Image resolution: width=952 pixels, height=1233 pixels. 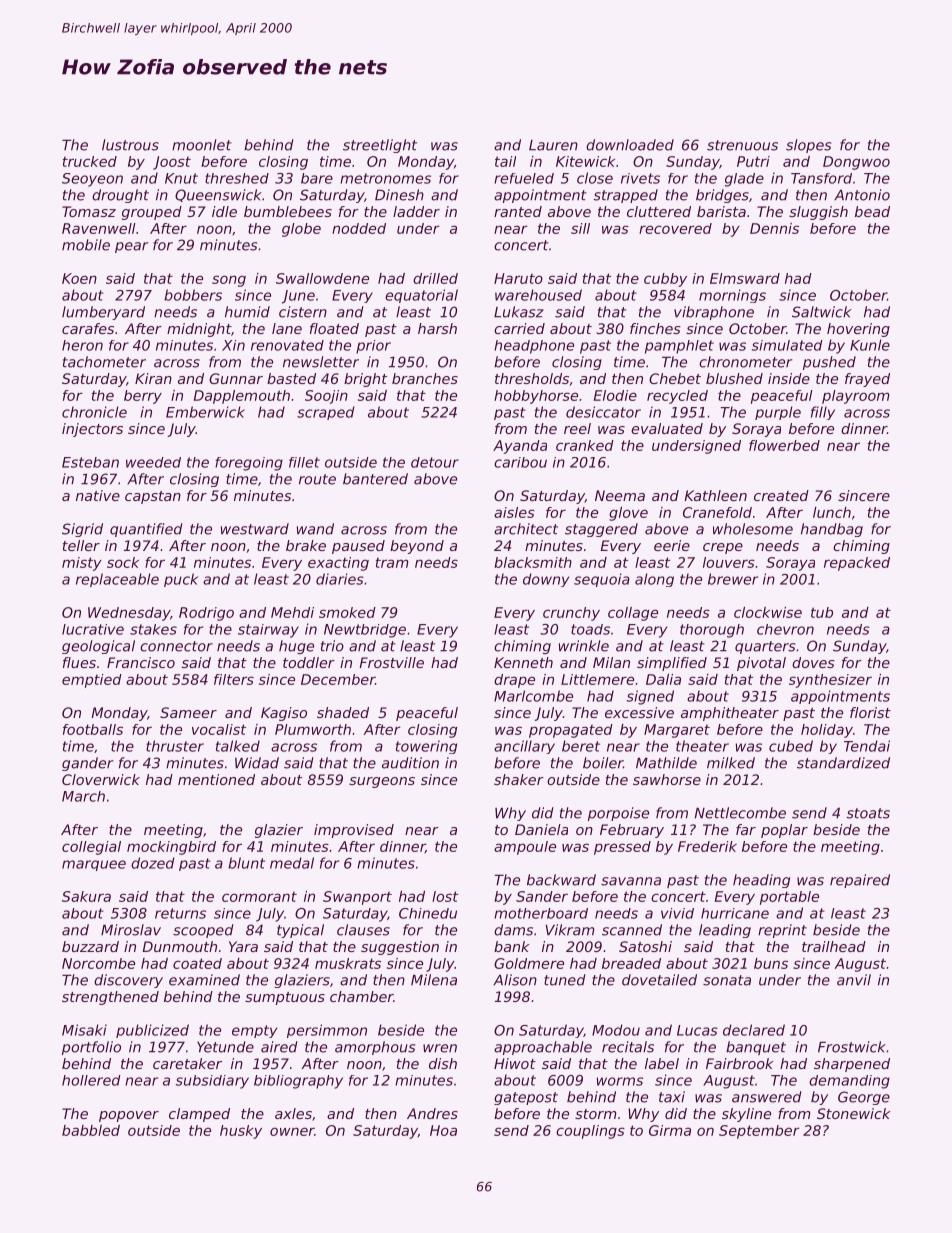 I want to click on sumptuous, so click(x=285, y=998).
